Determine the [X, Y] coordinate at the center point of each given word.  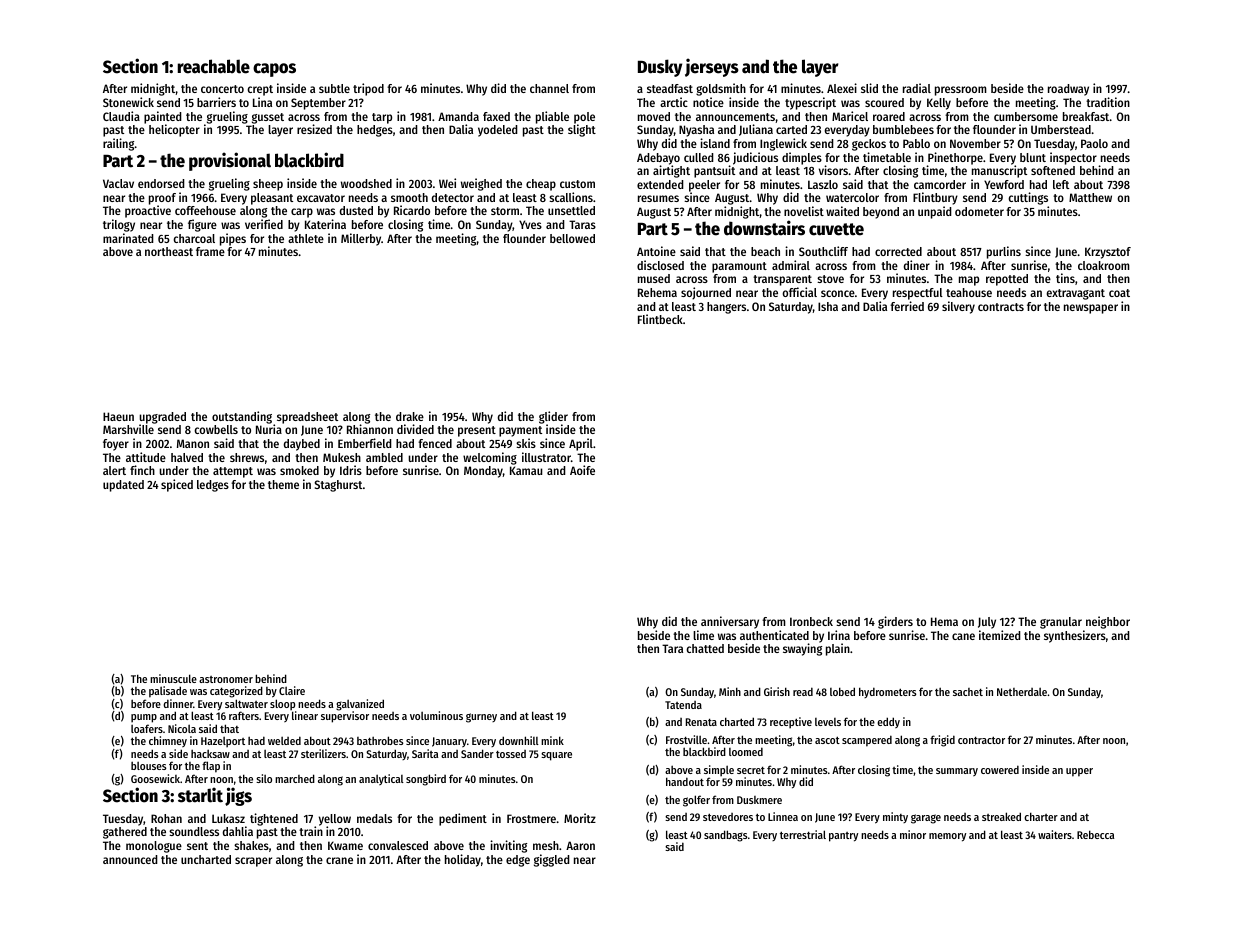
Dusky [660, 68]
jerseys [712, 67]
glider [553, 418]
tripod [368, 89]
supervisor [345, 717]
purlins [1004, 252]
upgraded [162, 418]
